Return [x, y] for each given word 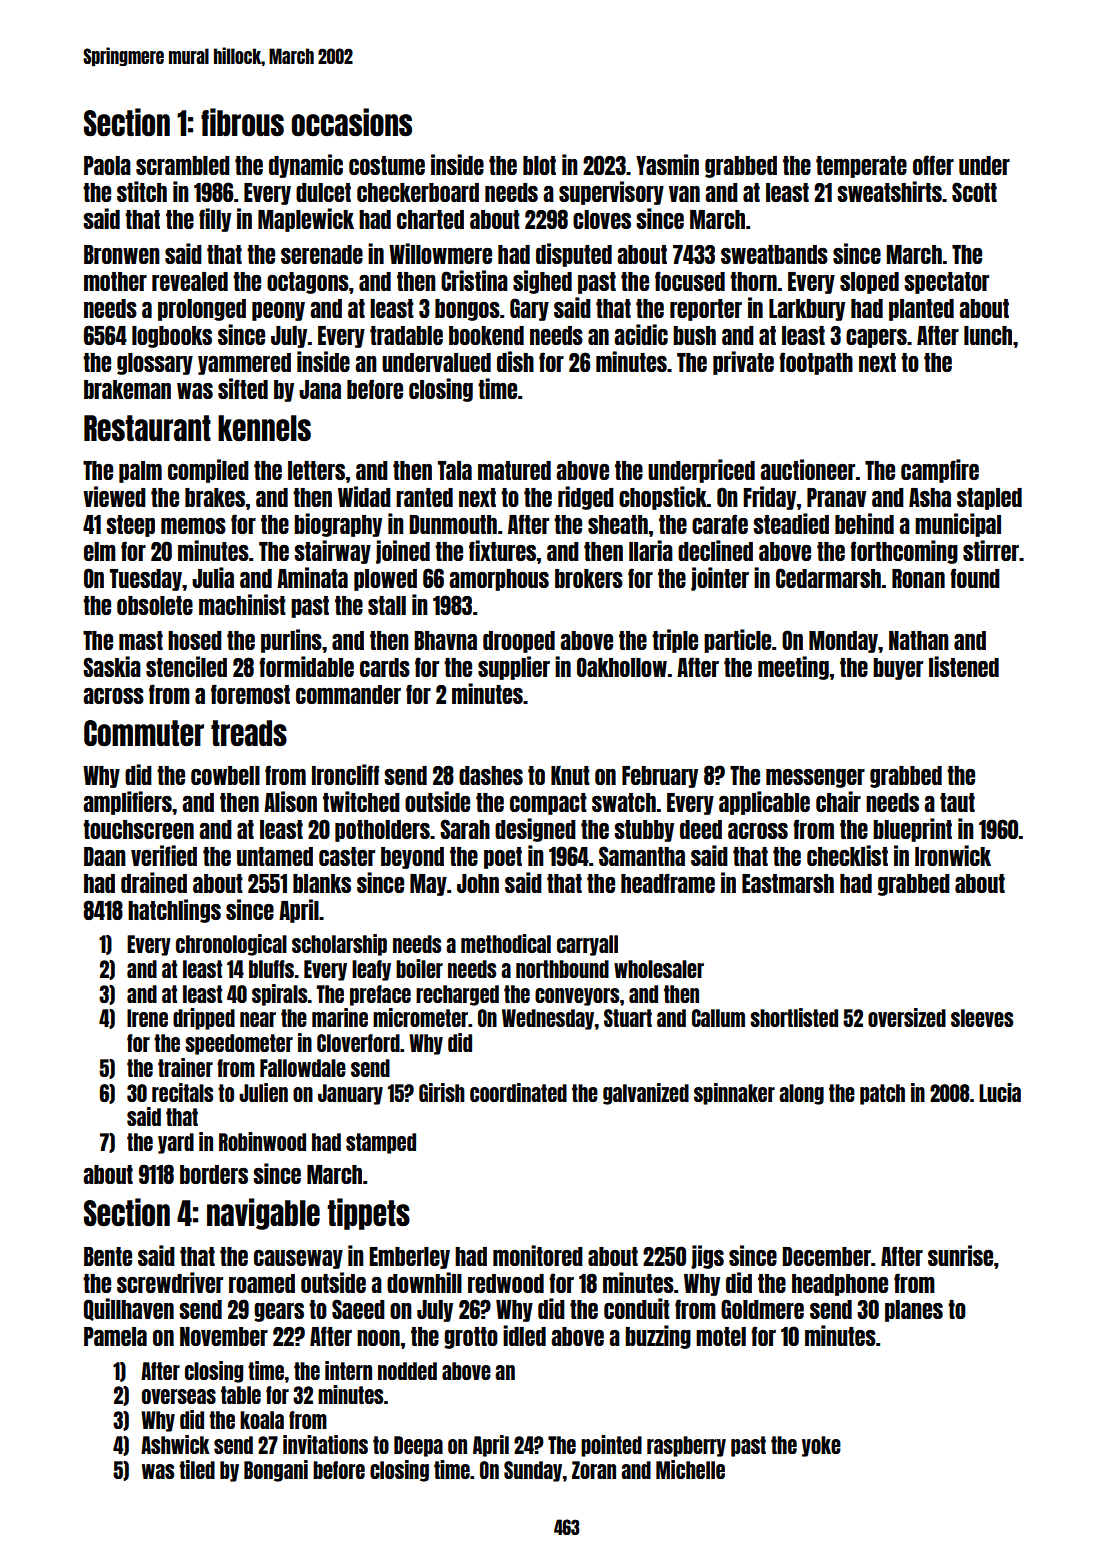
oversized [907, 1017]
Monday [843, 642]
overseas [179, 1396]
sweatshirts [889, 191]
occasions [352, 122]
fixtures [502, 550]
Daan [105, 856]
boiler [419, 968]
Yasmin [667, 164]
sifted [243, 388]
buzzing [658, 1337]
